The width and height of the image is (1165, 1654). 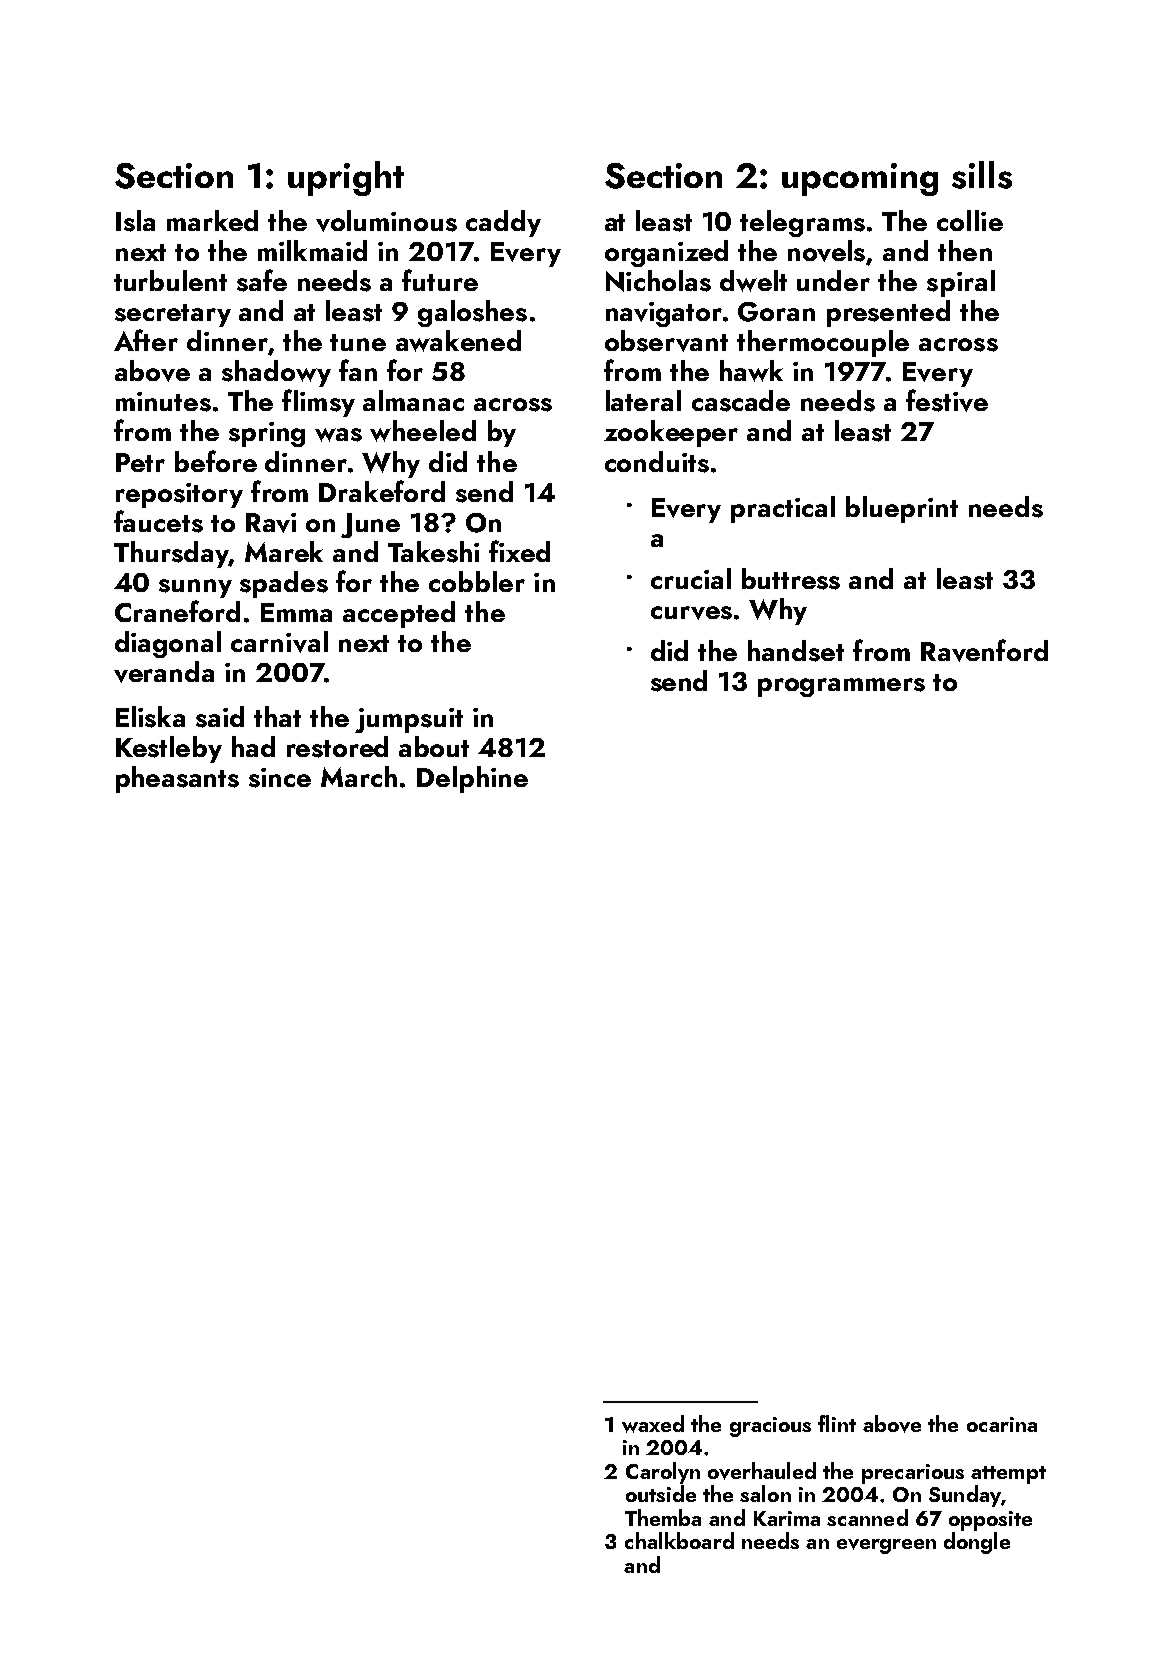 I want to click on Themba, so click(x=663, y=1517).
